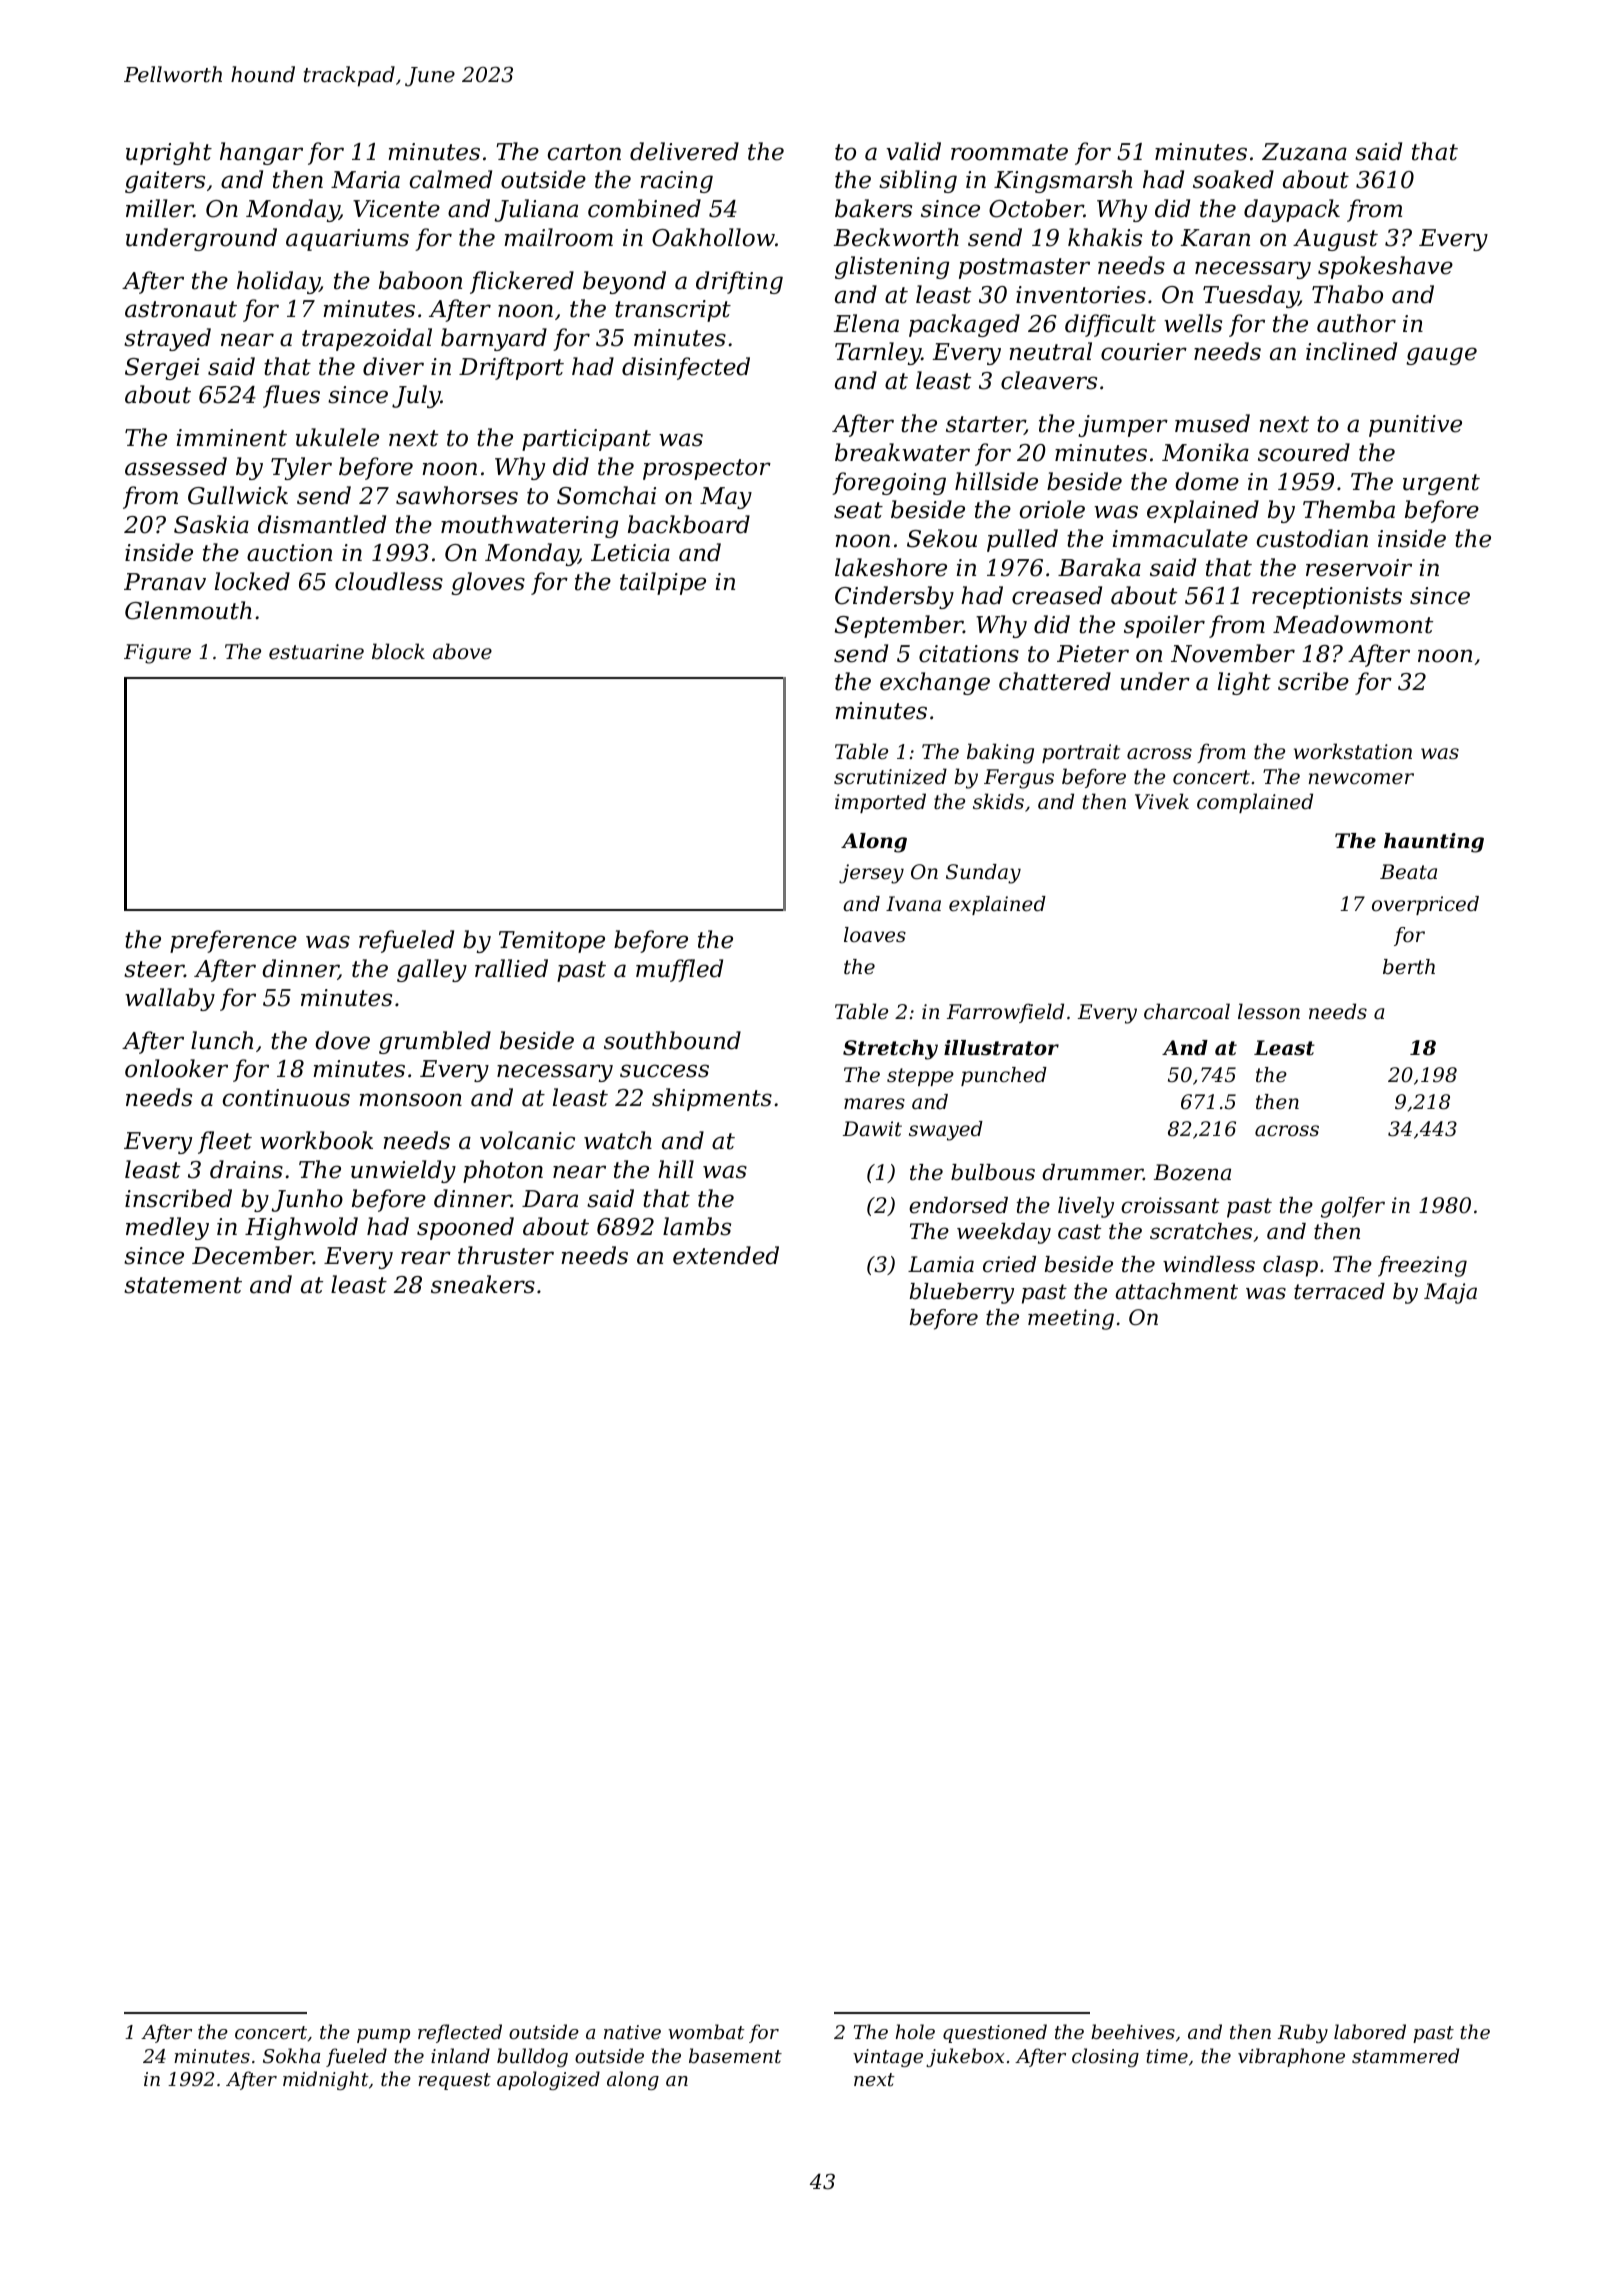 The width and height of the screenshot is (1620, 2292). I want to click on steer, so click(154, 969).
